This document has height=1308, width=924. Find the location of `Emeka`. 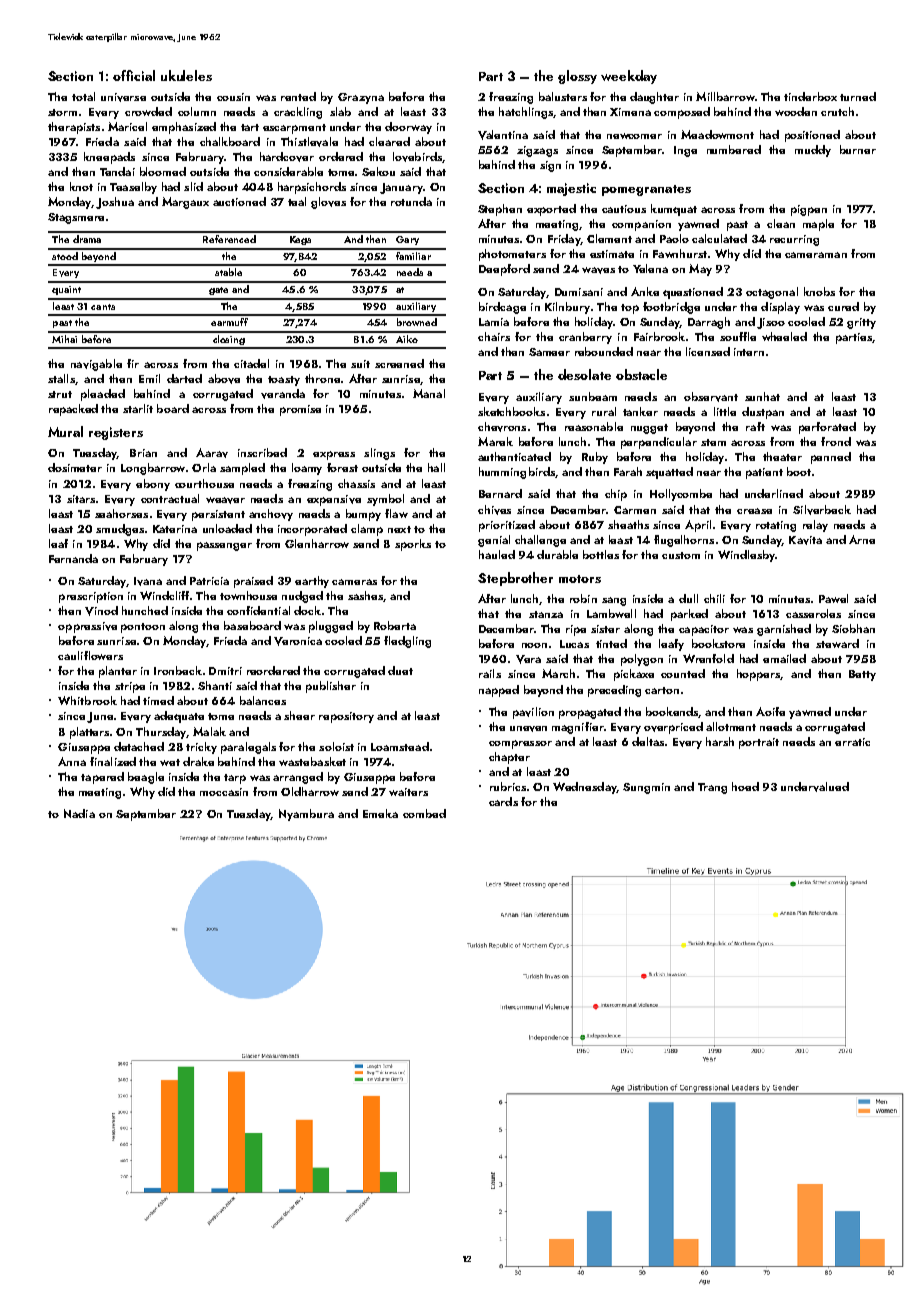

Emeka is located at coordinates (380, 813).
